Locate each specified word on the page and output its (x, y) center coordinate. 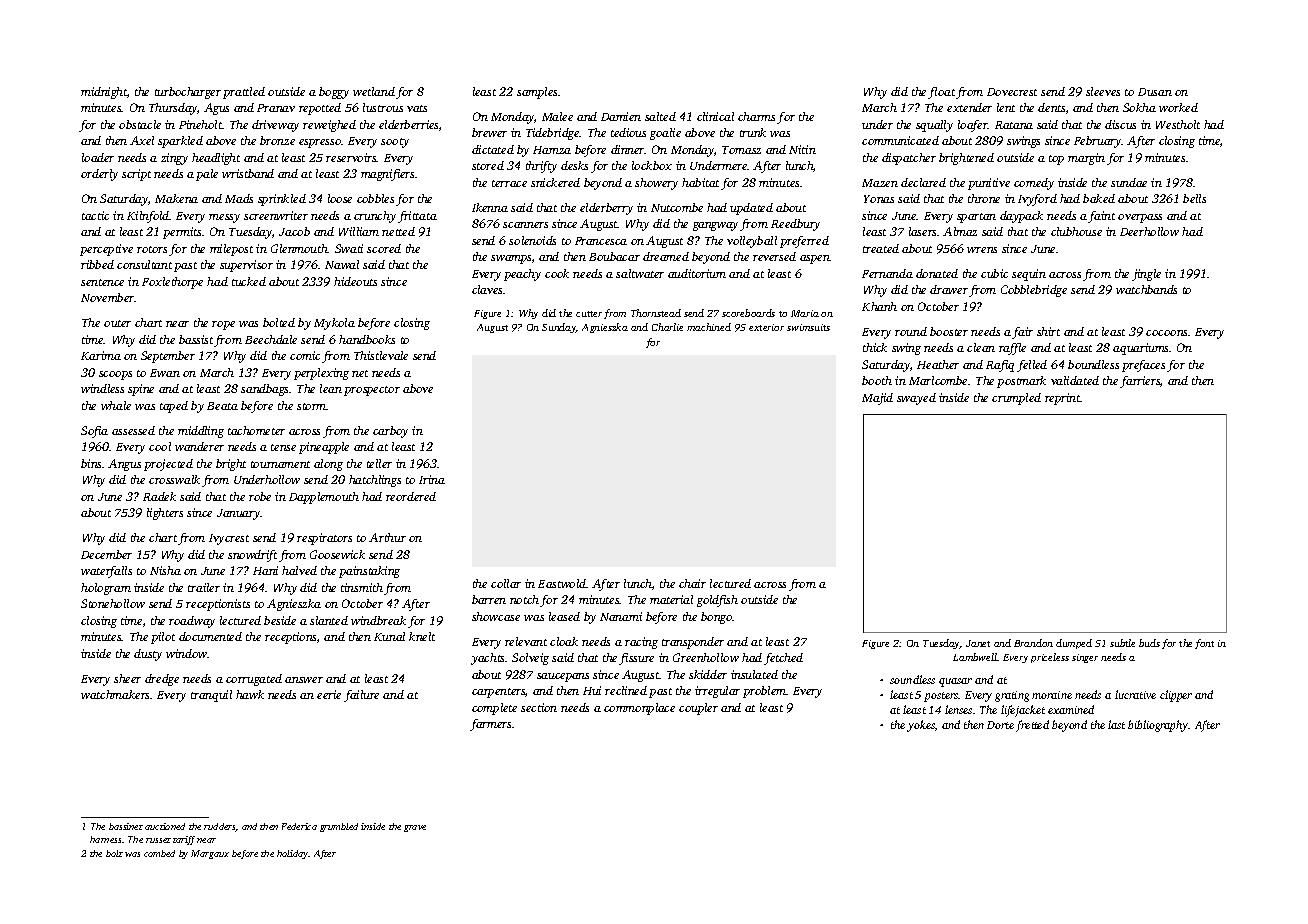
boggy (334, 93)
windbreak (378, 620)
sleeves (1103, 91)
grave (415, 828)
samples (537, 93)
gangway (715, 226)
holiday (293, 854)
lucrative (1135, 694)
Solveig (530, 659)
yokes (921, 726)
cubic (994, 273)
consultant (144, 264)
